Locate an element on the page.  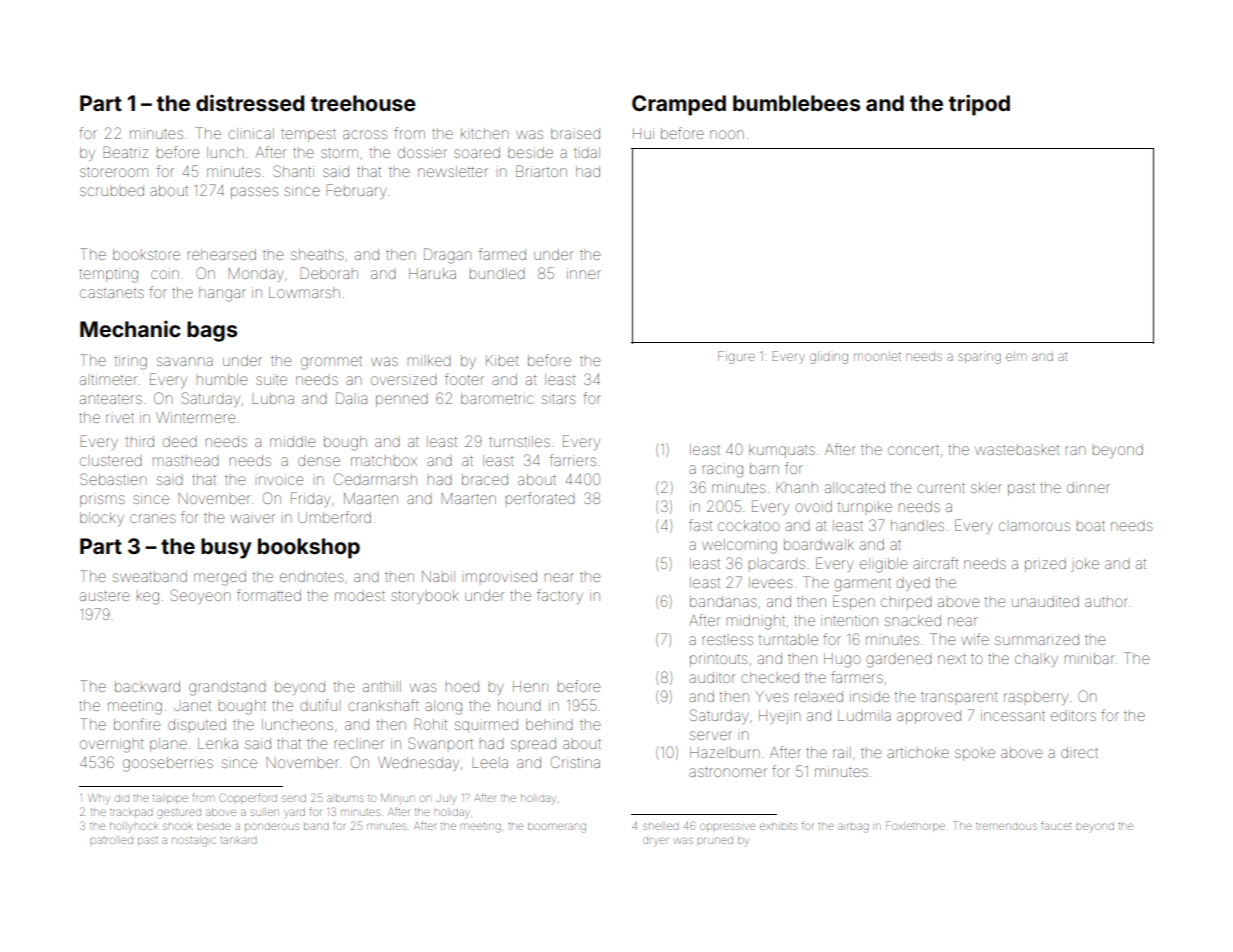
concert is located at coordinates (913, 450).
